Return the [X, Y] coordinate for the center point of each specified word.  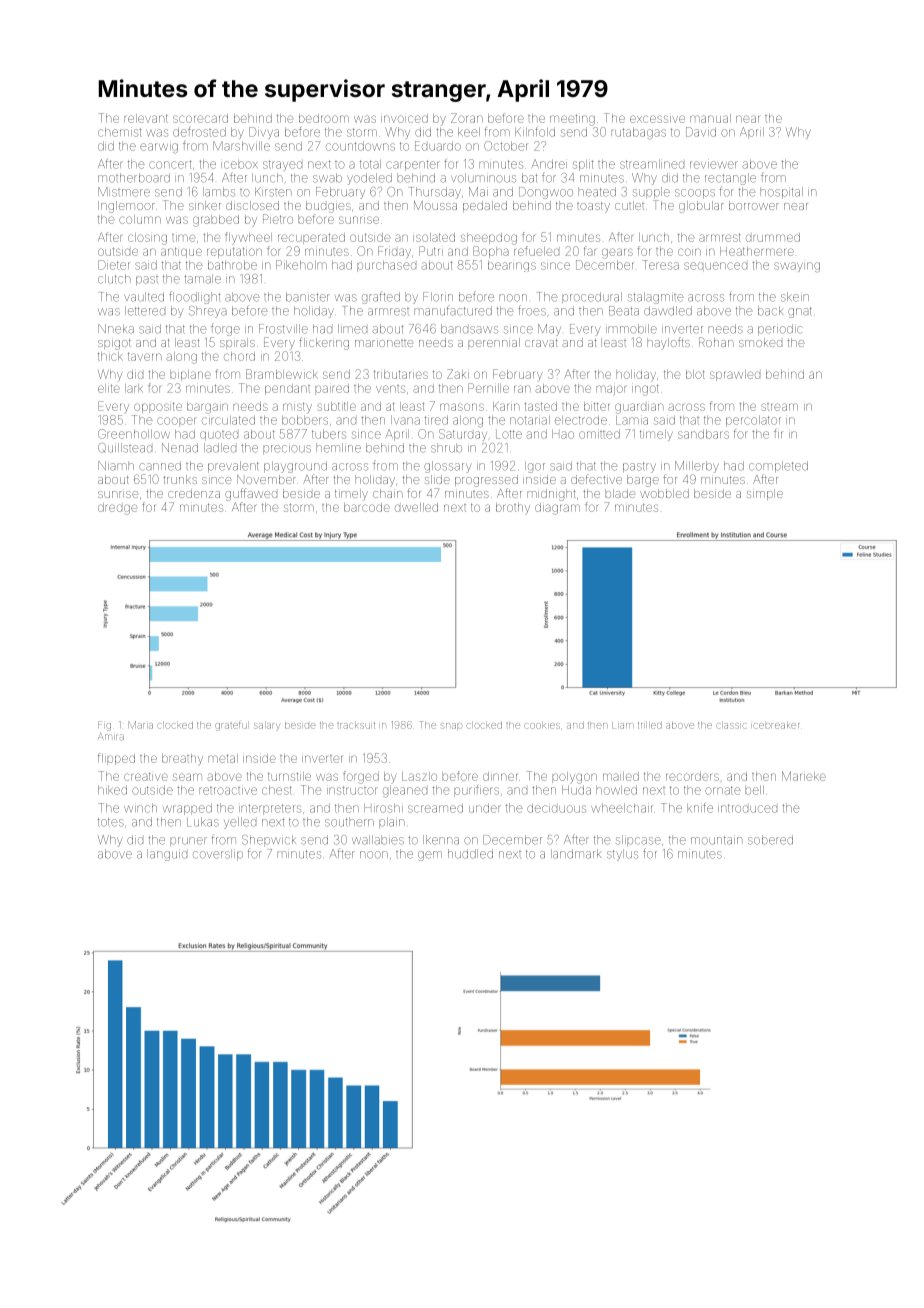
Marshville [241, 146]
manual [710, 118]
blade [620, 493]
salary [267, 726]
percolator [753, 421]
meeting [572, 120]
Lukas [203, 822]
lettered [145, 311]
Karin [506, 406]
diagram [557, 509]
